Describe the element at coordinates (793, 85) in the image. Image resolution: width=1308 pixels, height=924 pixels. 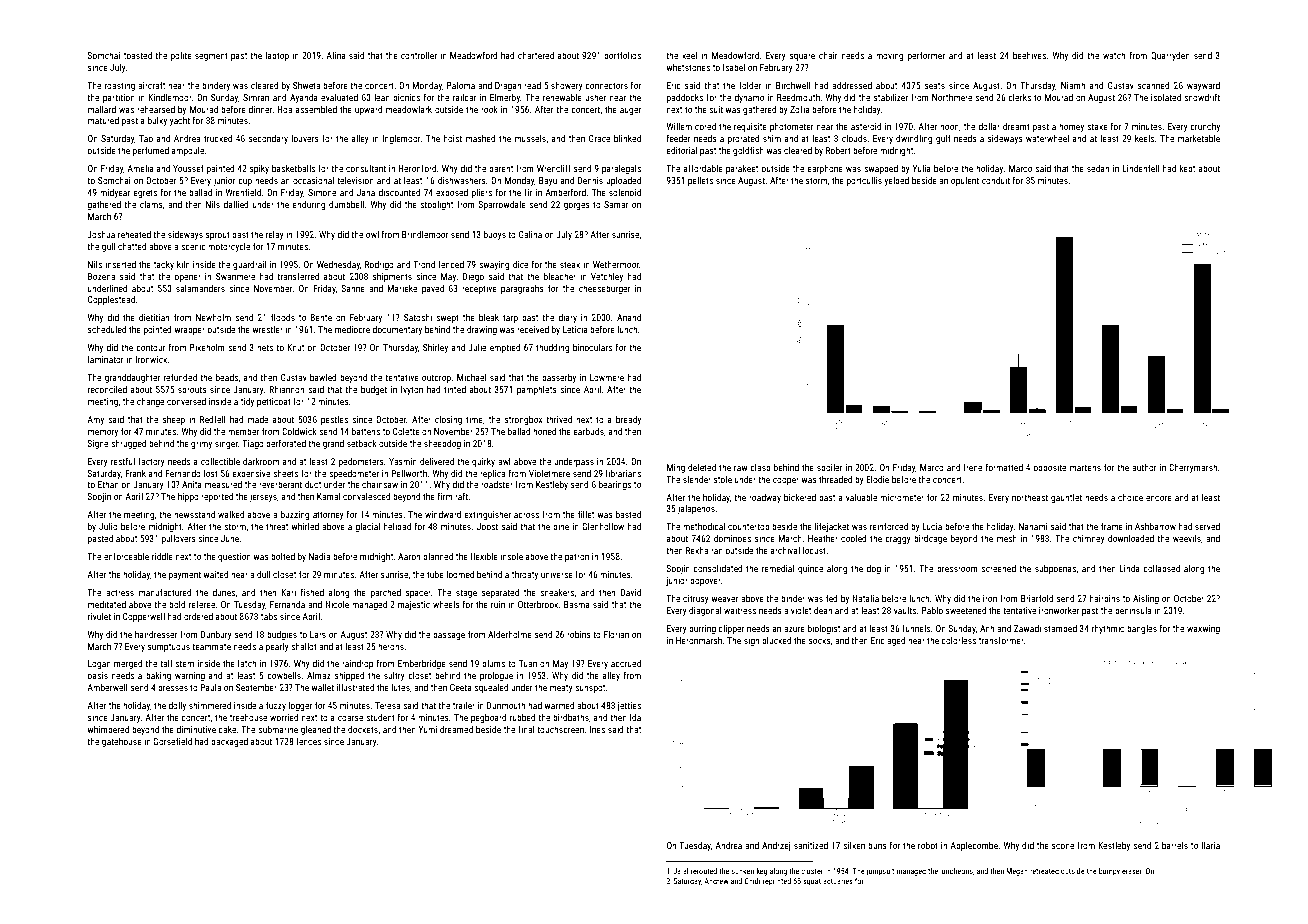
I see `Birchwell` at that location.
